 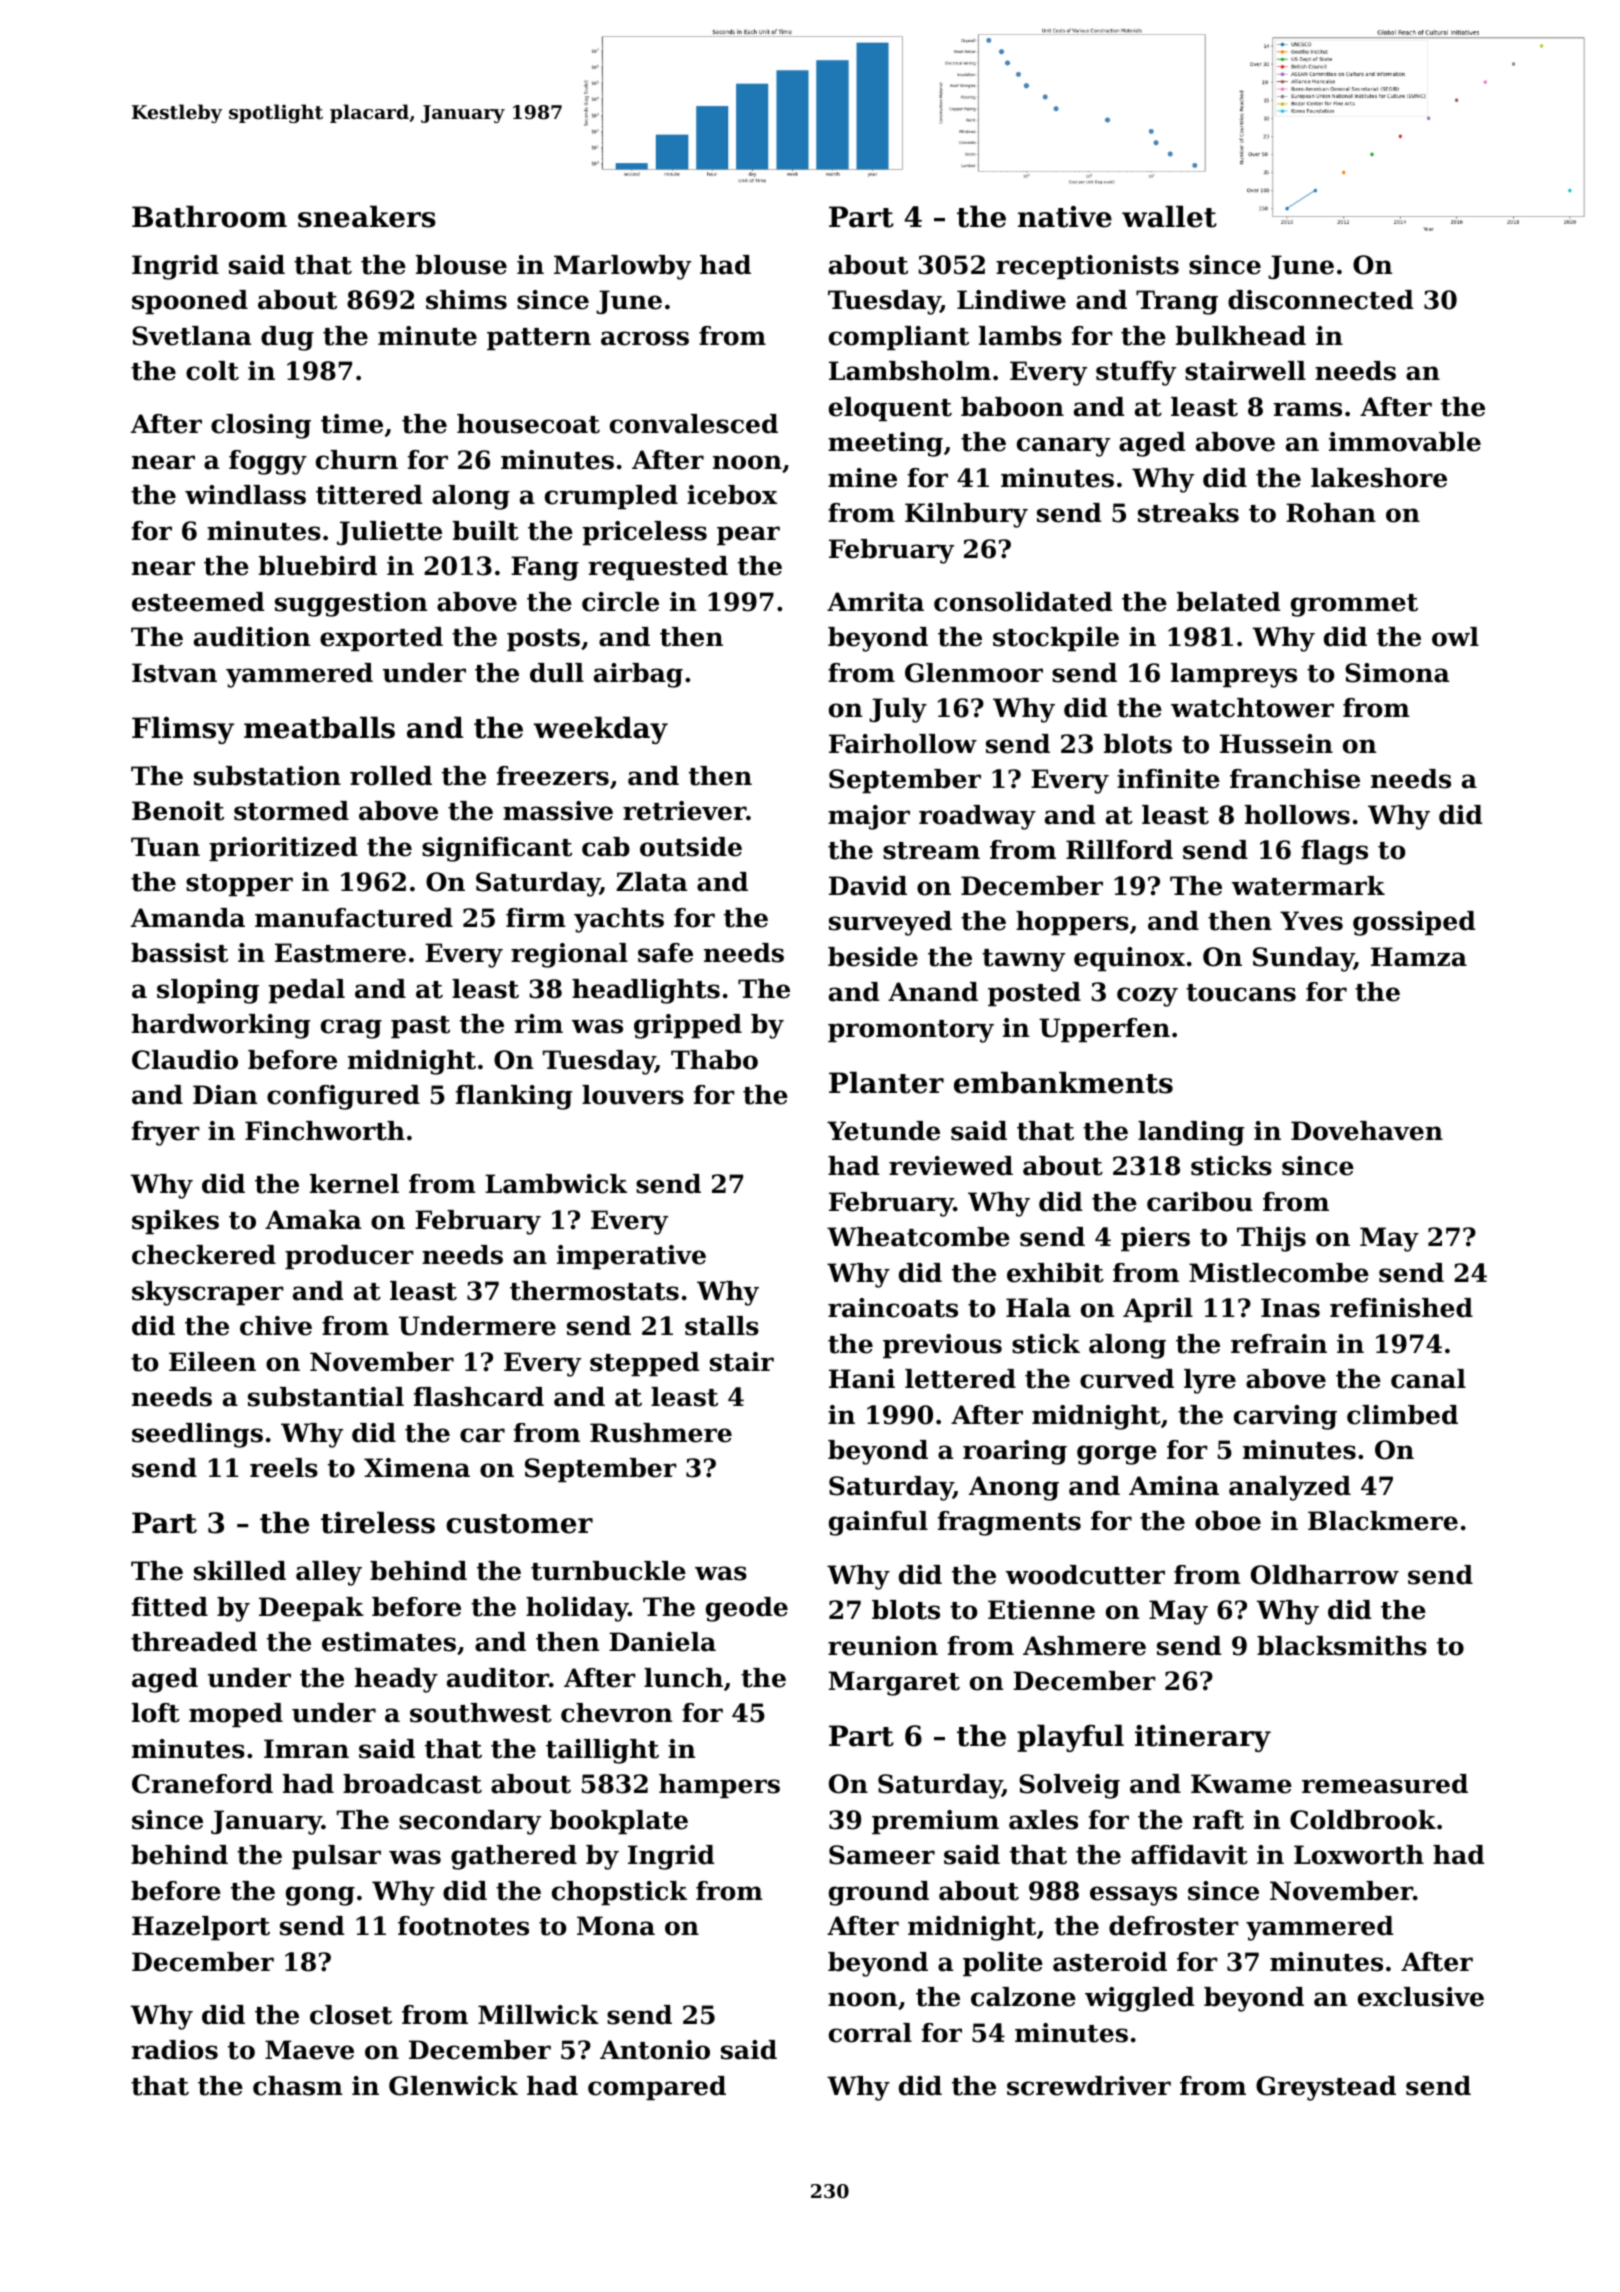 I want to click on Greystead, so click(x=1326, y=2088).
